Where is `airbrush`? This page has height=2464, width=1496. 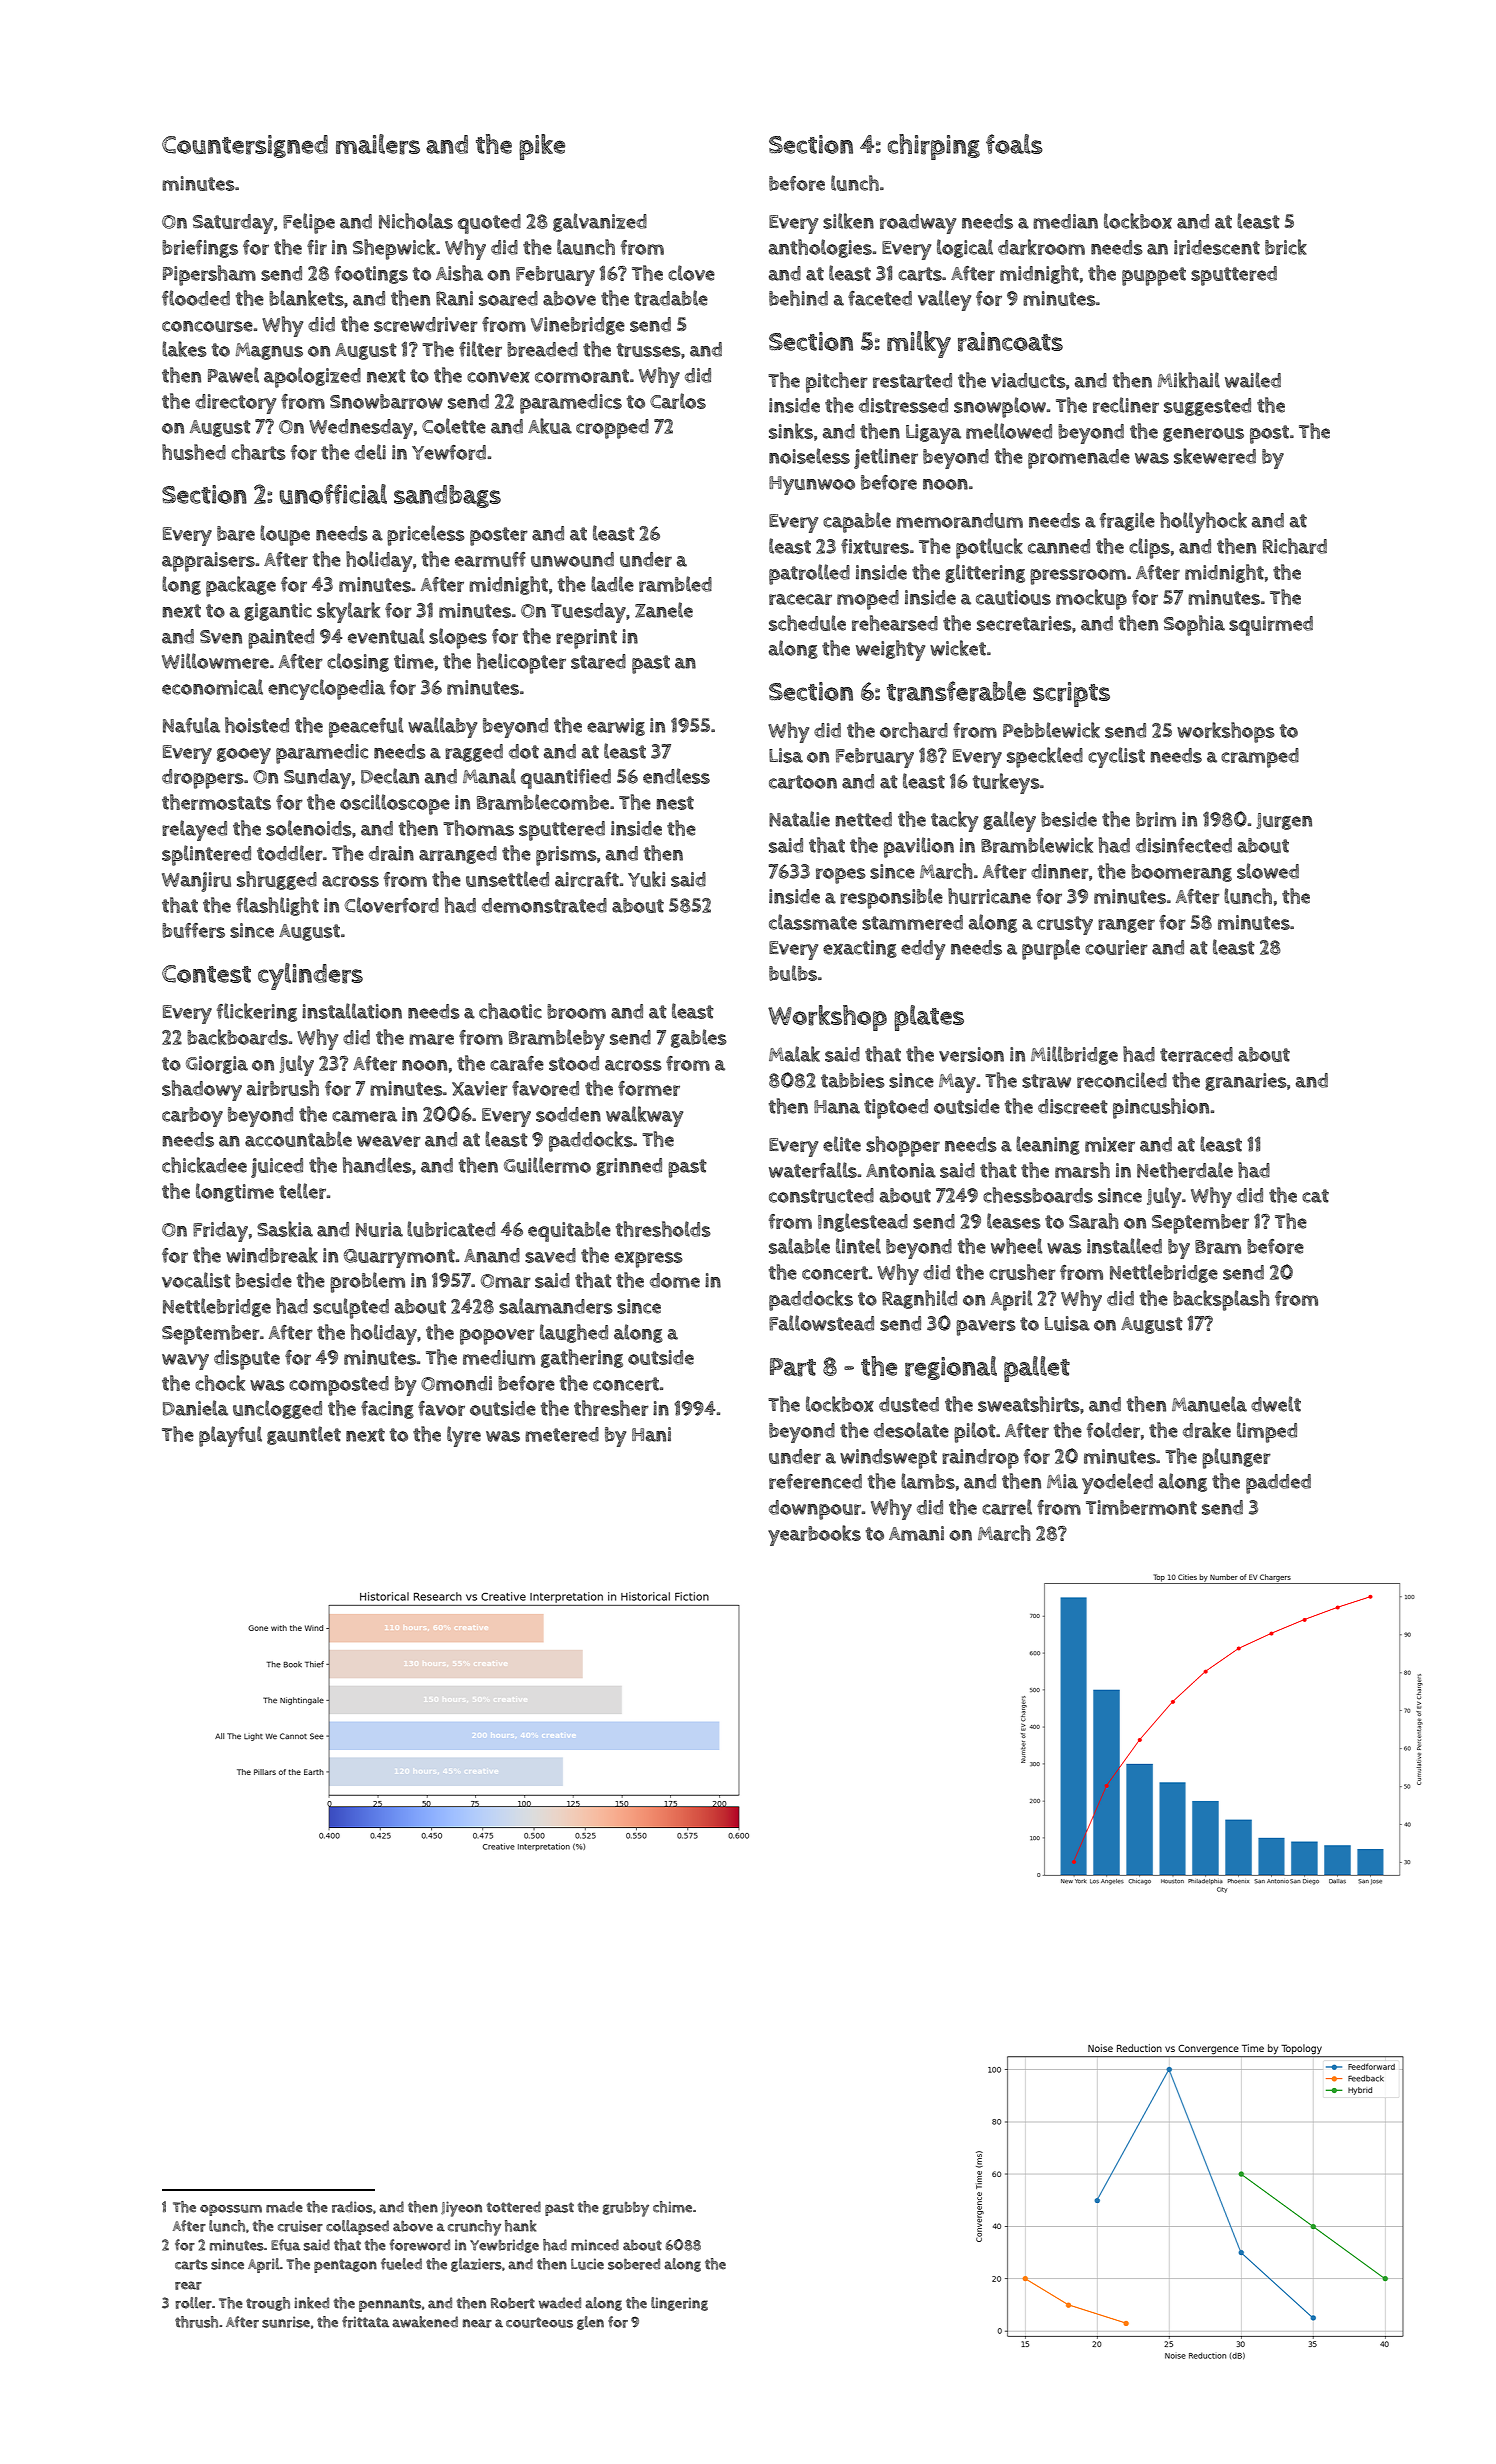 airbrush is located at coordinates (283, 1088).
